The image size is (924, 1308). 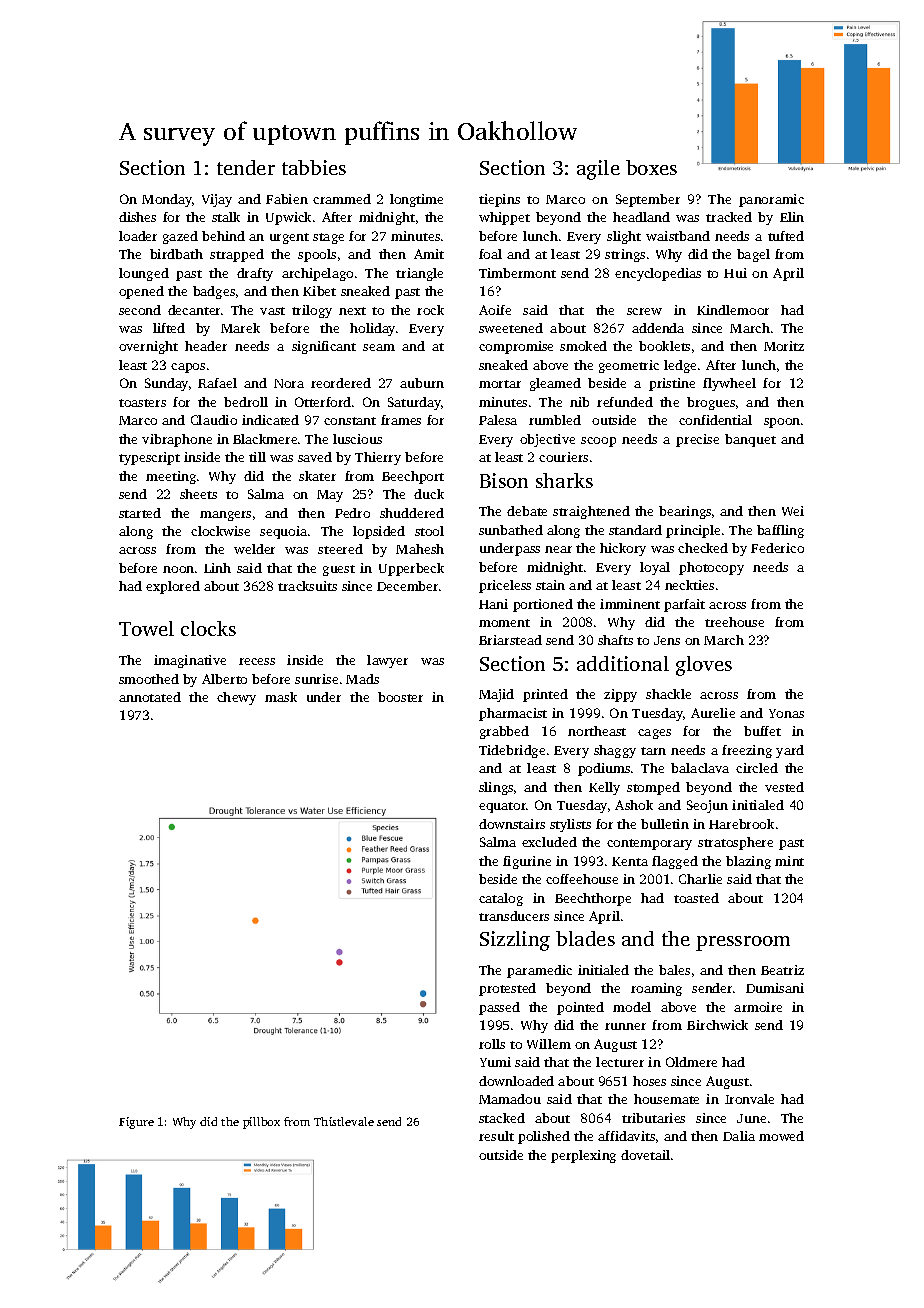 I want to click on sunbathed, so click(x=511, y=530).
